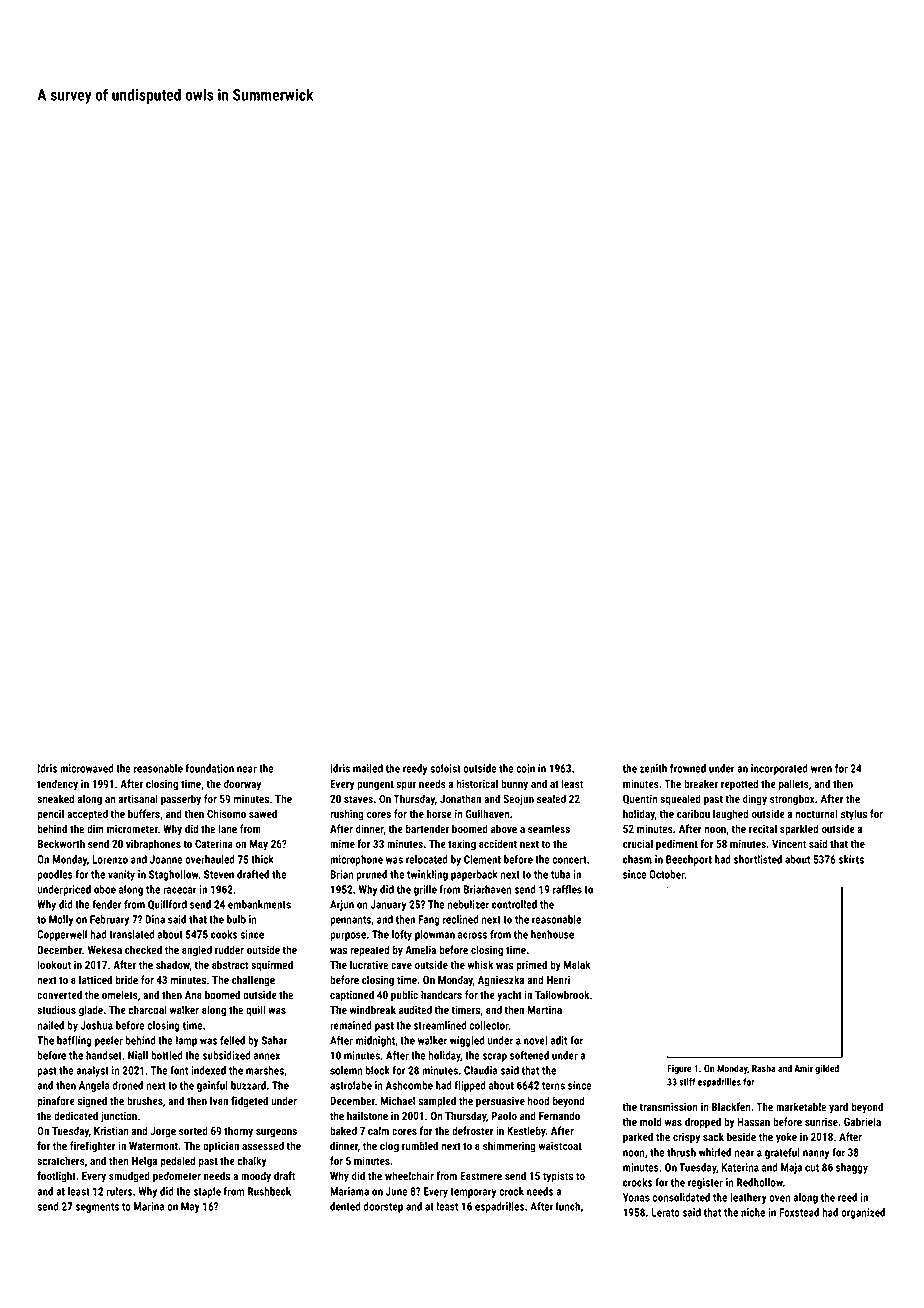  Describe the element at coordinates (373, 1009) in the screenshot. I see `windbreak` at that location.
